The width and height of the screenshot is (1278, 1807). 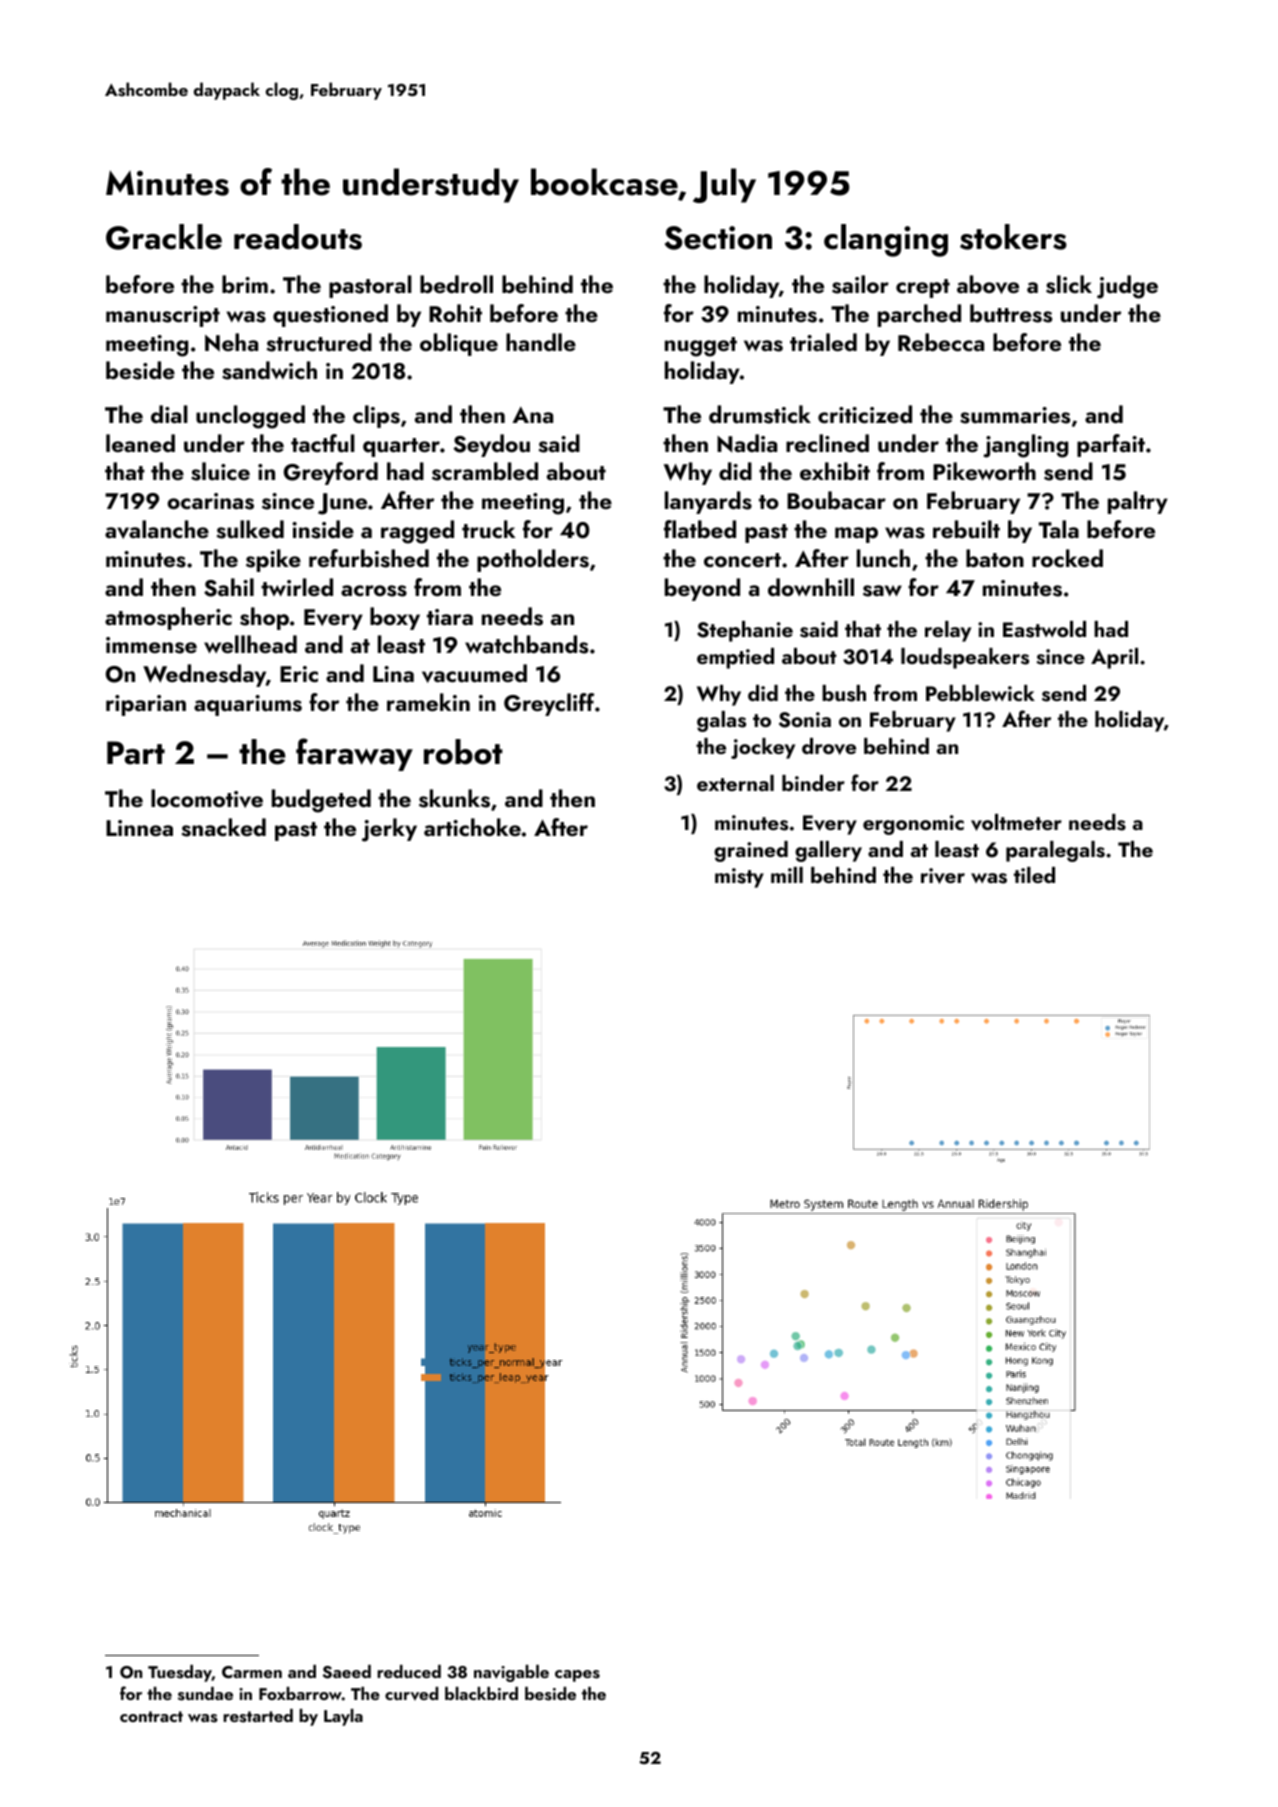 What do you see at coordinates (941, 342) in the screenshot?
I see `Rebecca` at bounding box center [941, 342].
